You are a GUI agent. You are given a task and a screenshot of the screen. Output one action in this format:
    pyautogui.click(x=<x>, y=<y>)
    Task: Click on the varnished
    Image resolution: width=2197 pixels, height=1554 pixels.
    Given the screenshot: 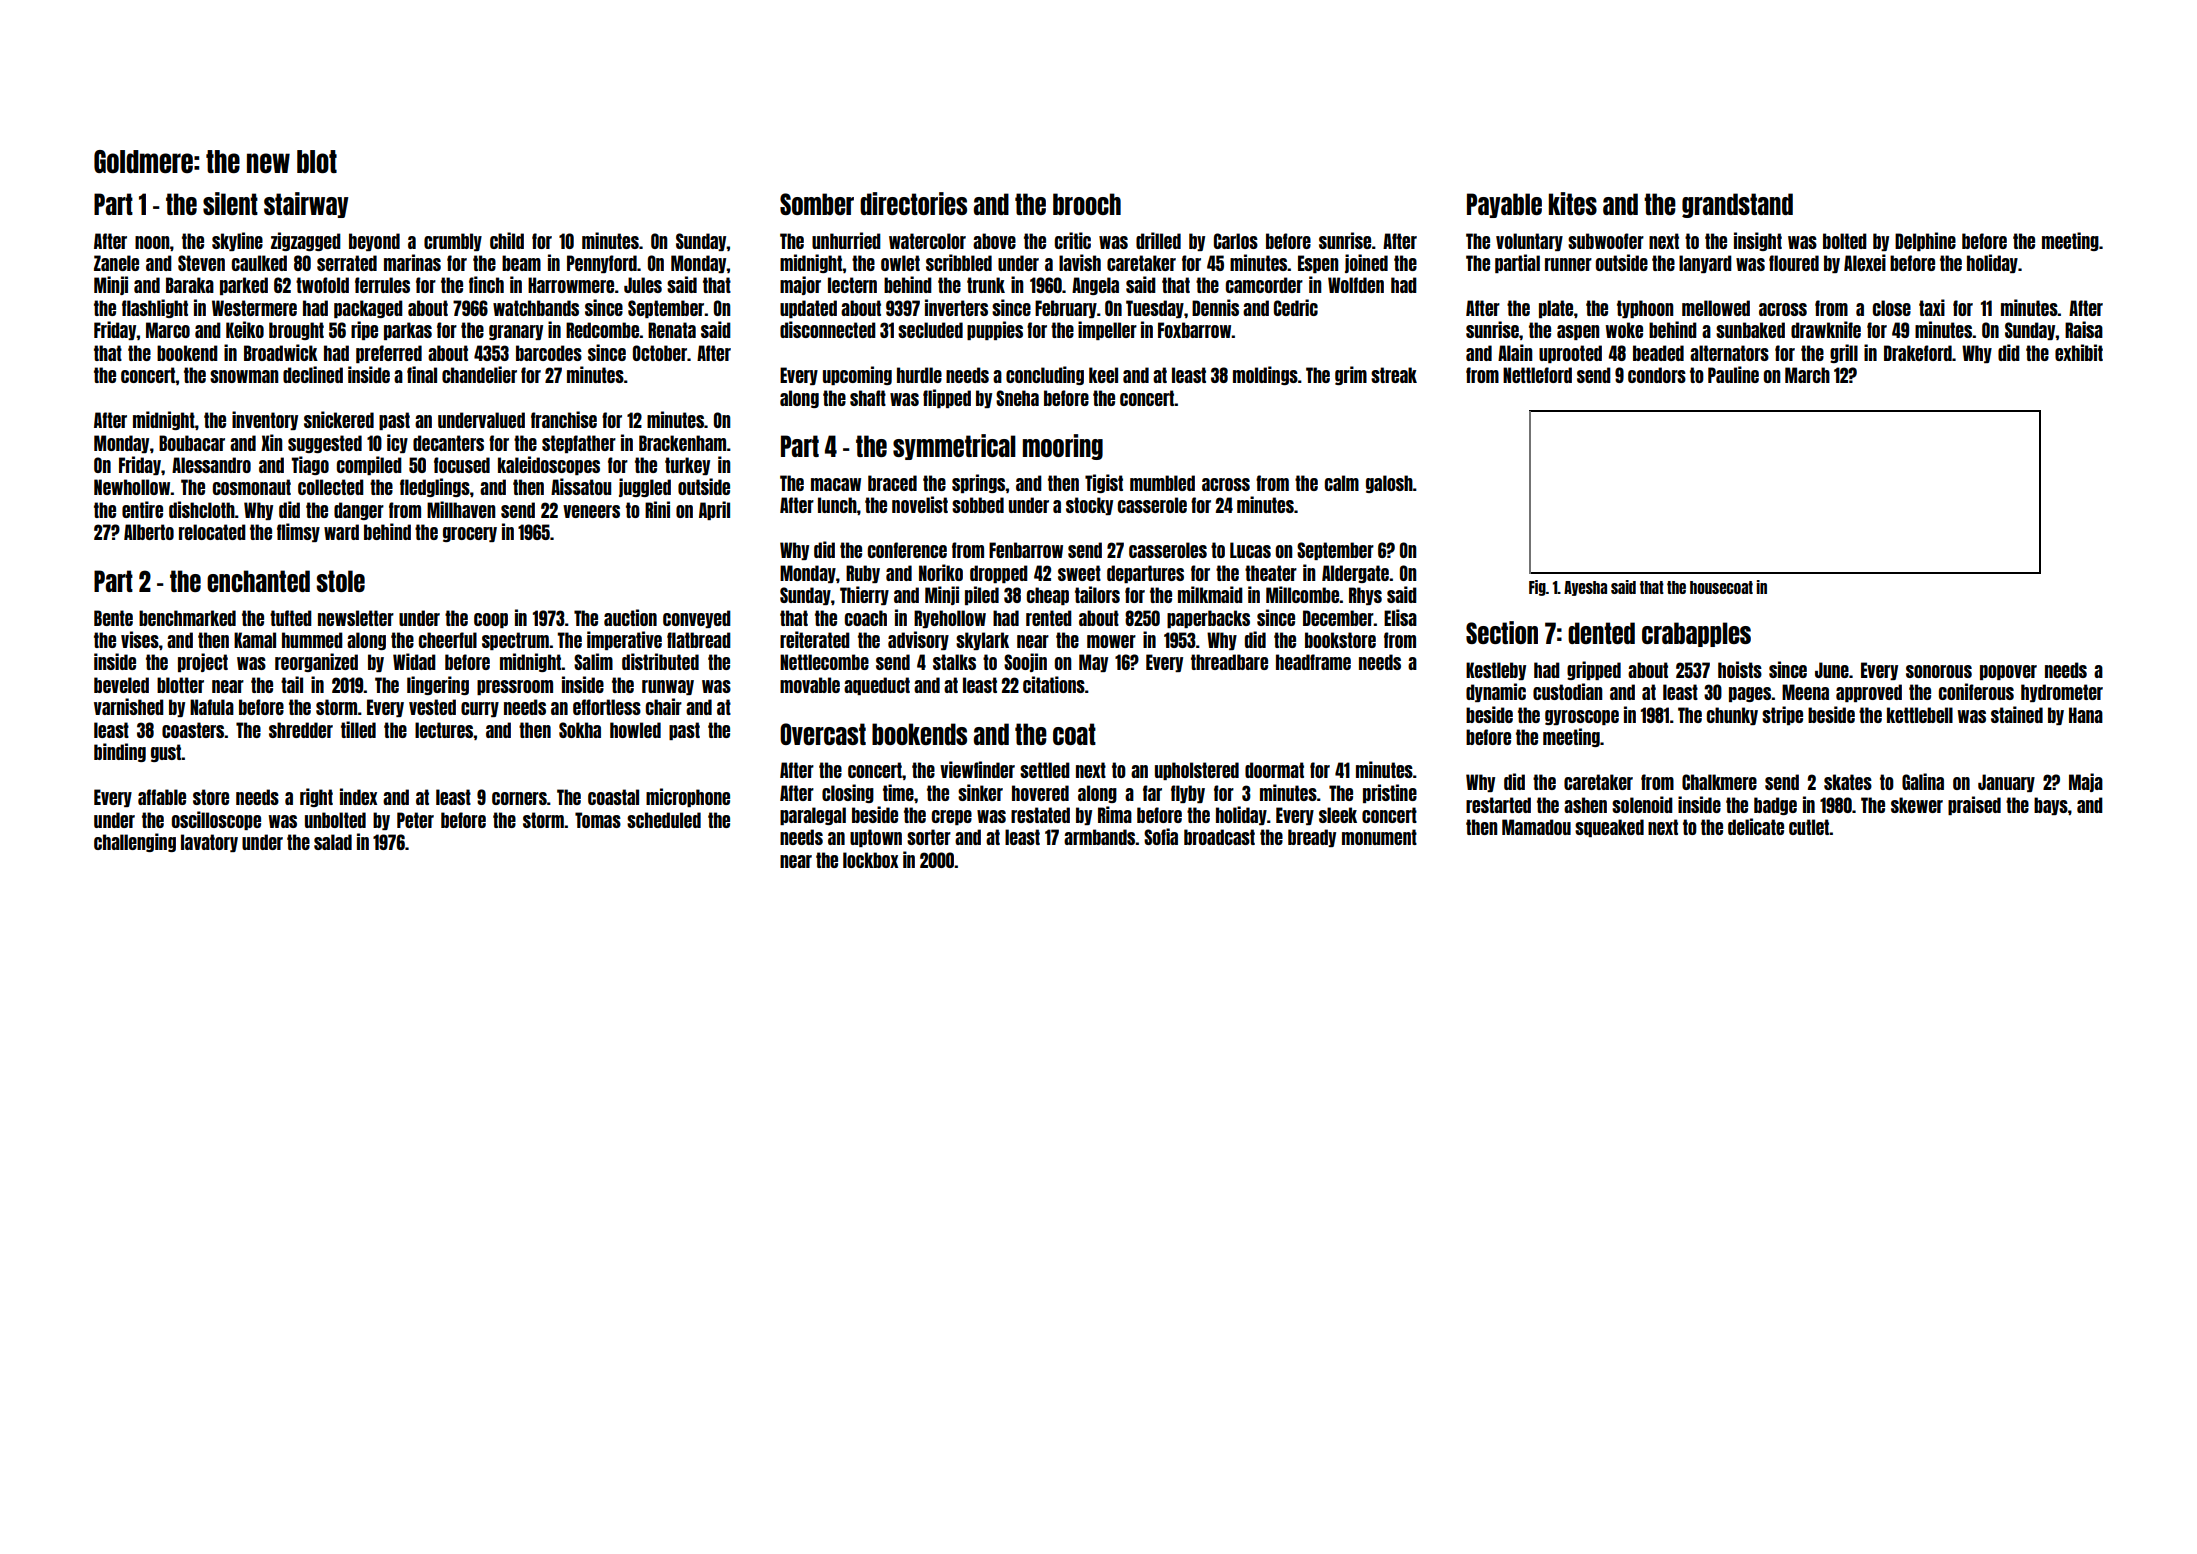 What is the action you would take?
    pyautogui.click(x=129, y=706)
